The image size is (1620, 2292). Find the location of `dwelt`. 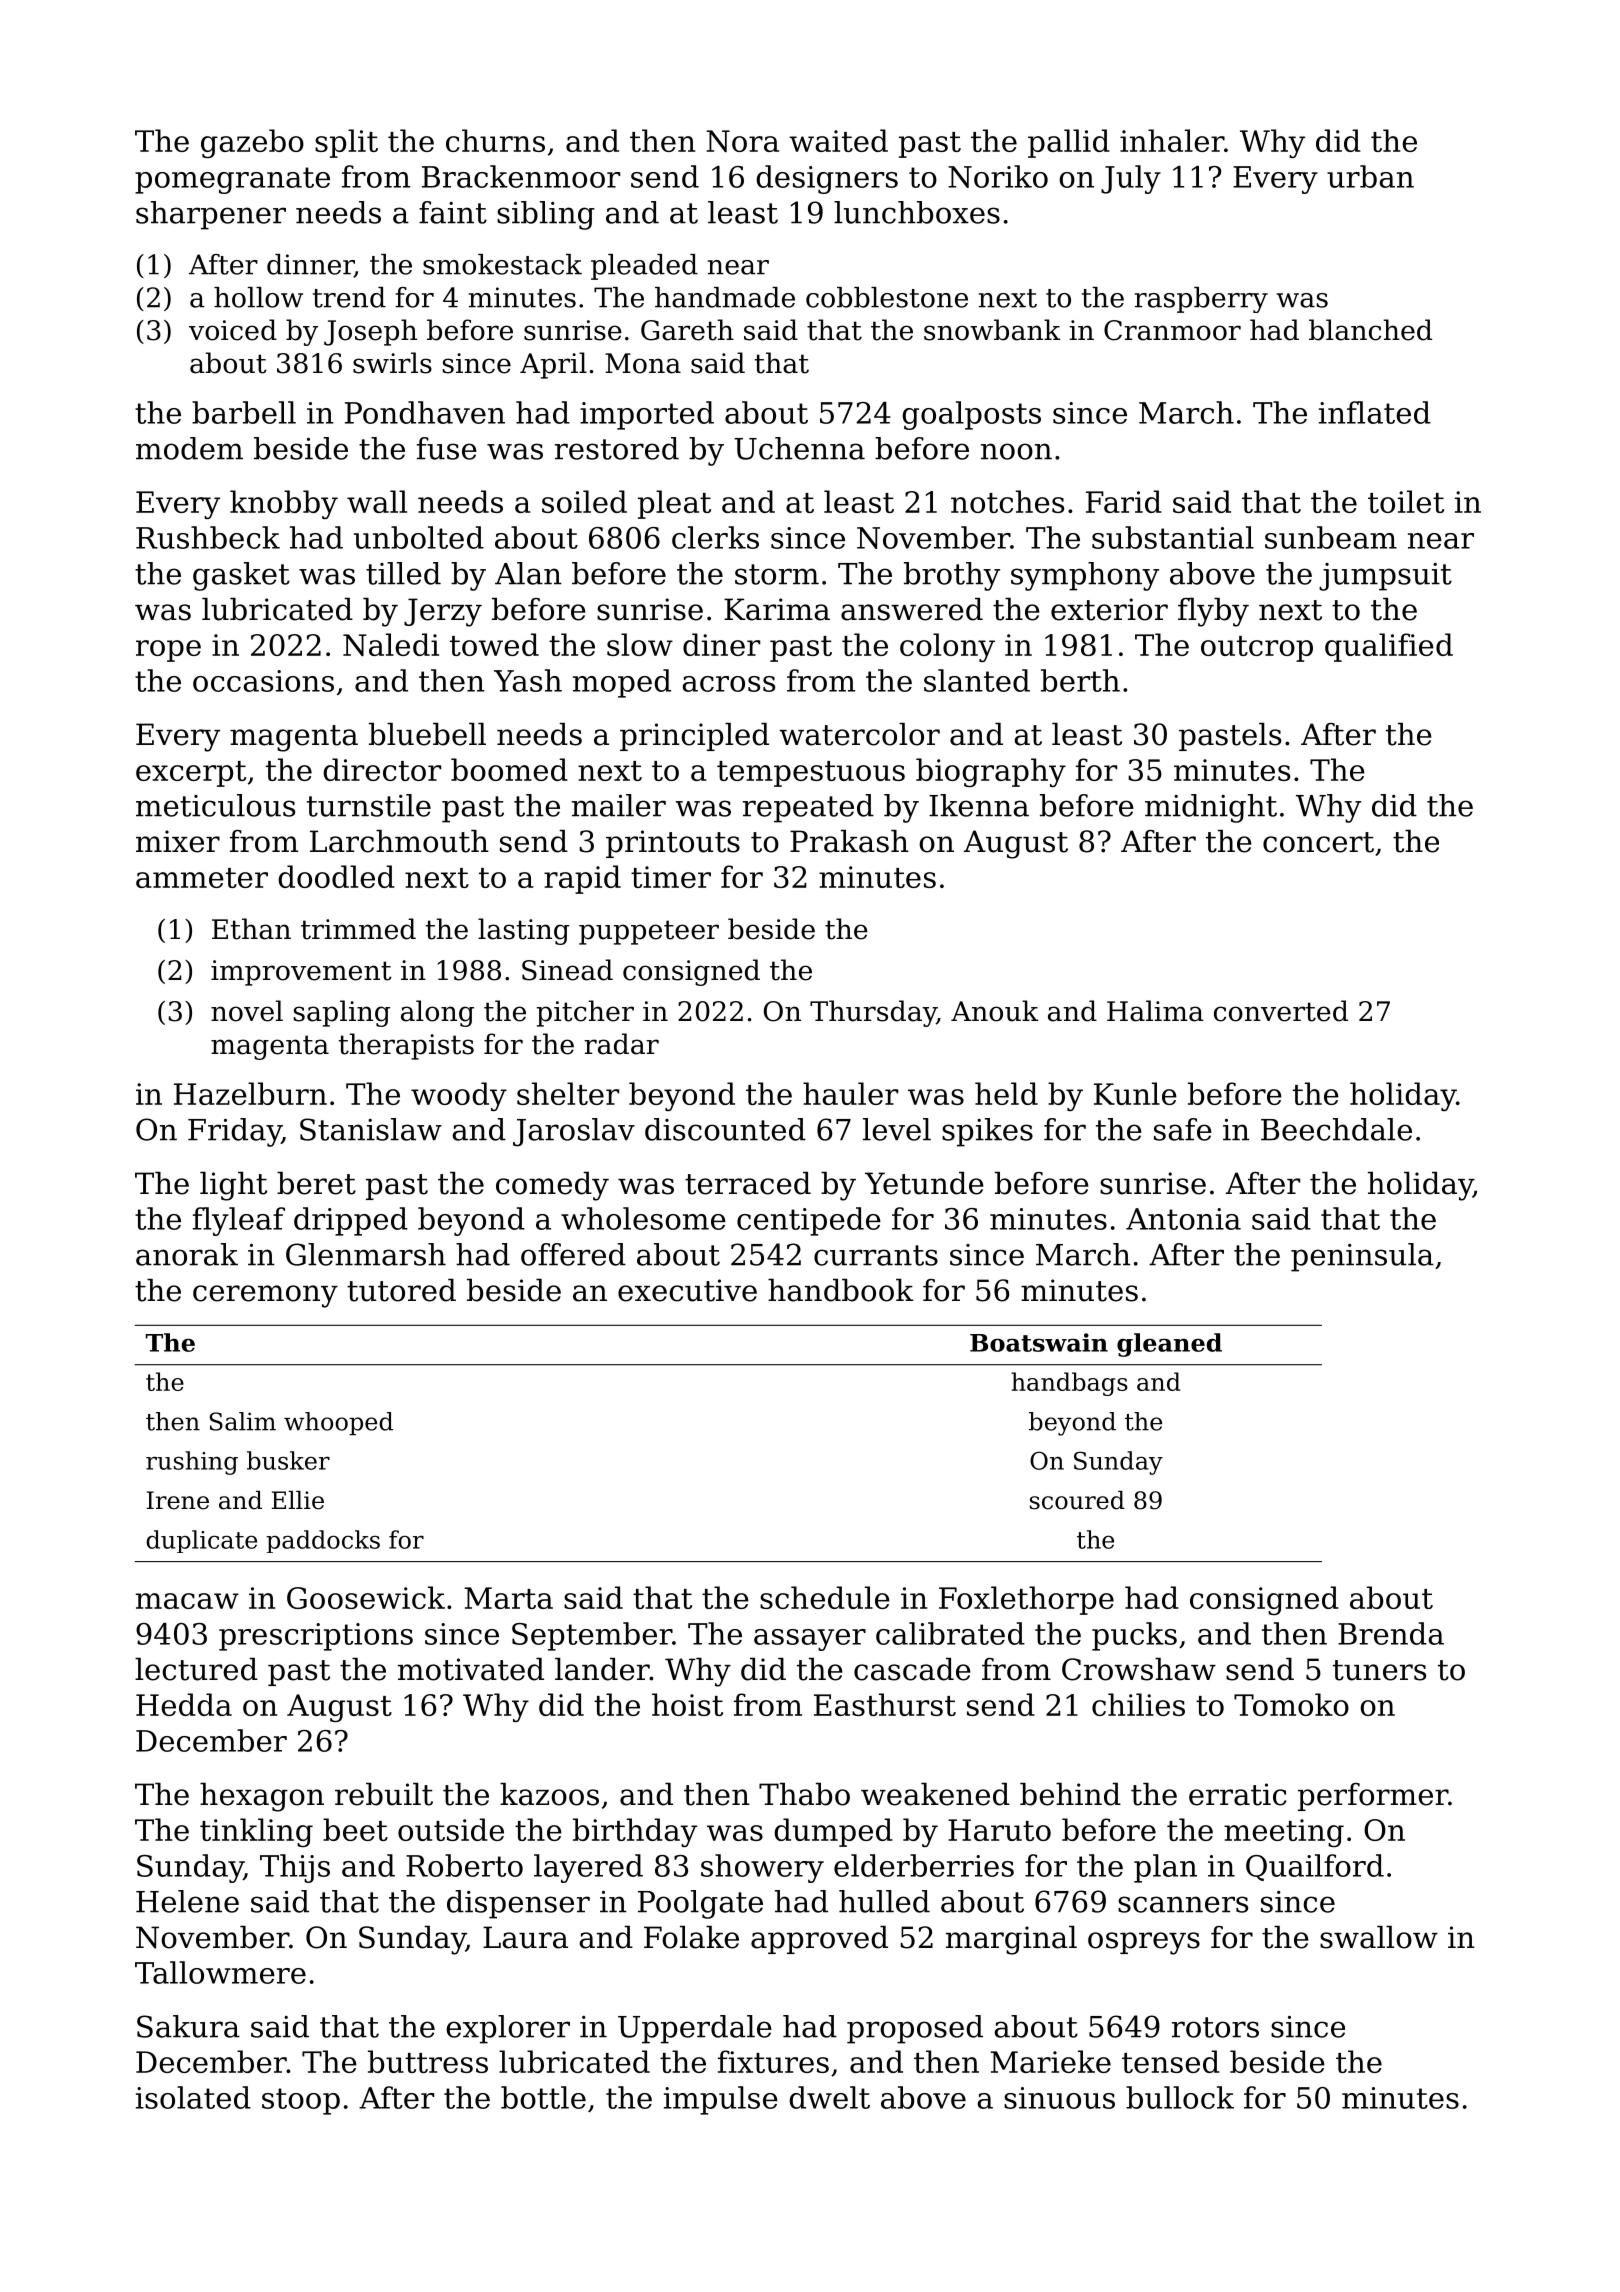

dwelt is located at coordinates (829, 2097).
